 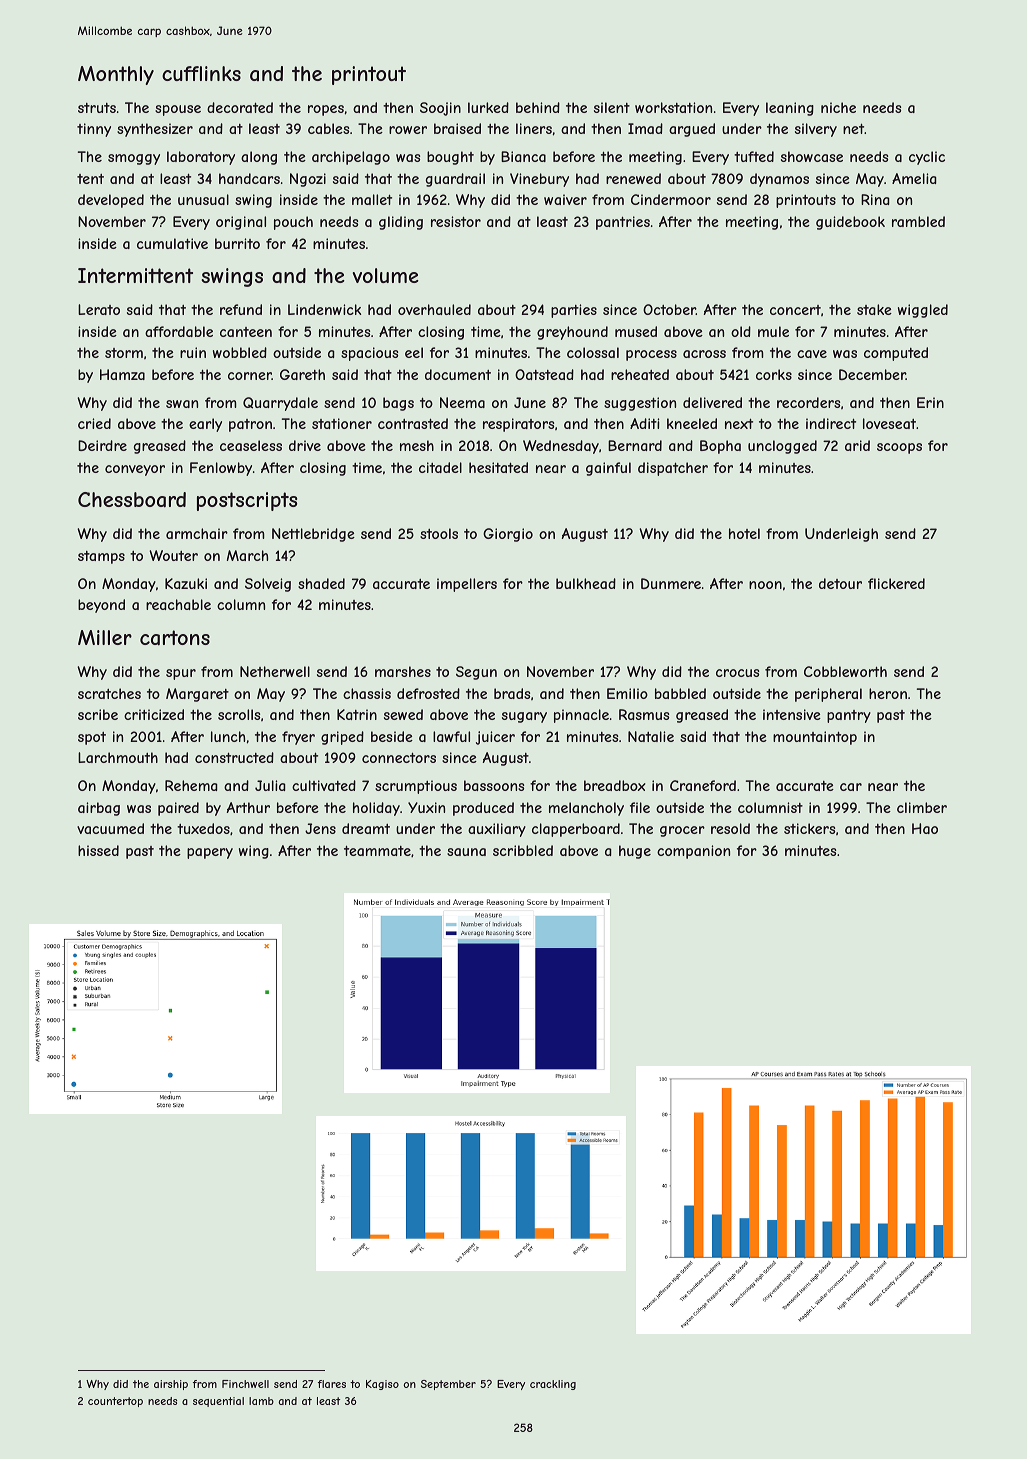 I want to click on companion, so click(x=693, y=852).
